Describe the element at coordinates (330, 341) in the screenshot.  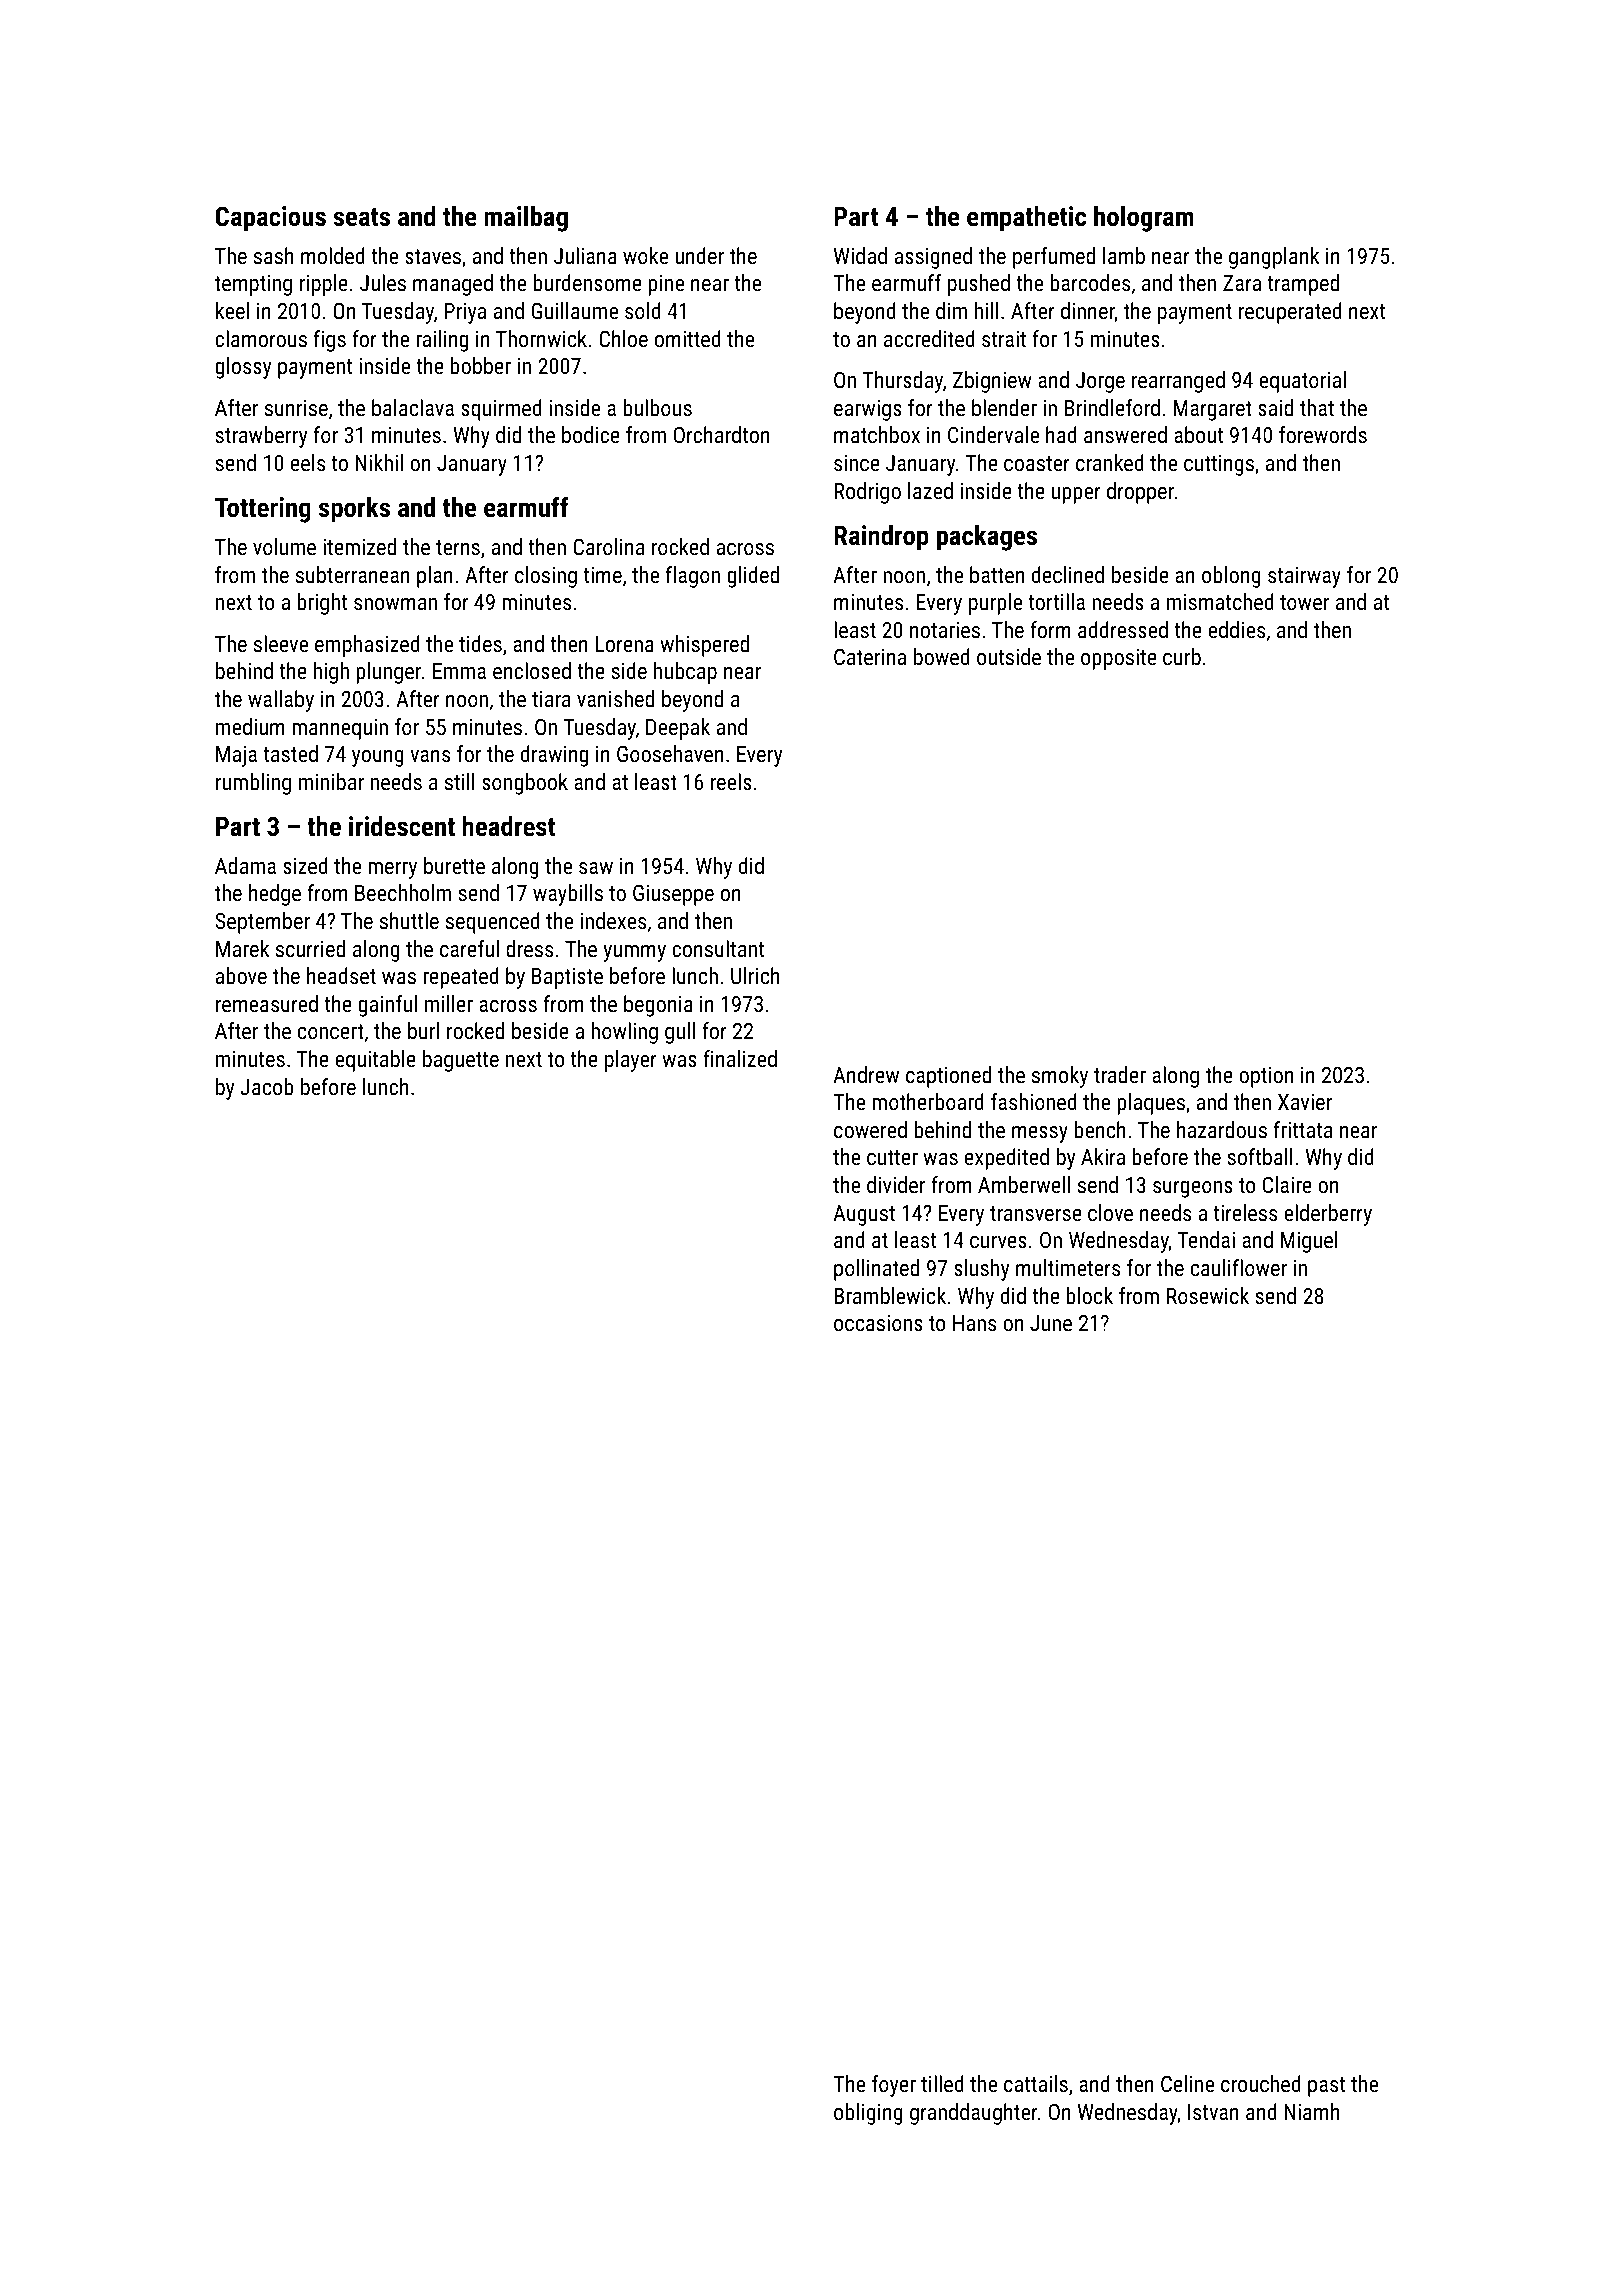
I see `figs` at that location.
